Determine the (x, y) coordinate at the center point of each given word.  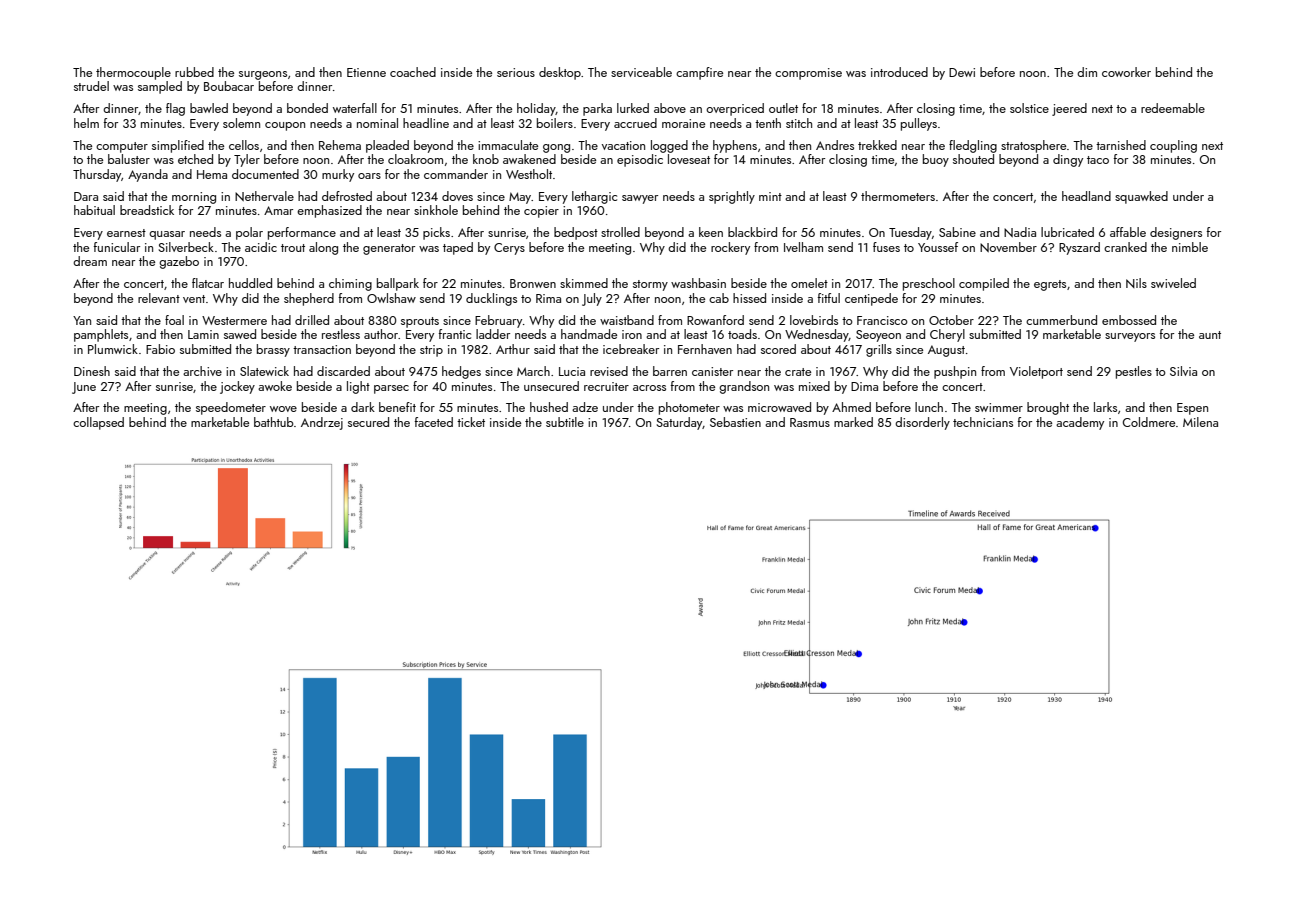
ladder (493, 334)
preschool (929, 284)
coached (413, 72)
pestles (1134, 372)
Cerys (509, 249)
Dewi (962, 72)
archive (202, 371)
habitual (94, 210)
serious (516, 72)
